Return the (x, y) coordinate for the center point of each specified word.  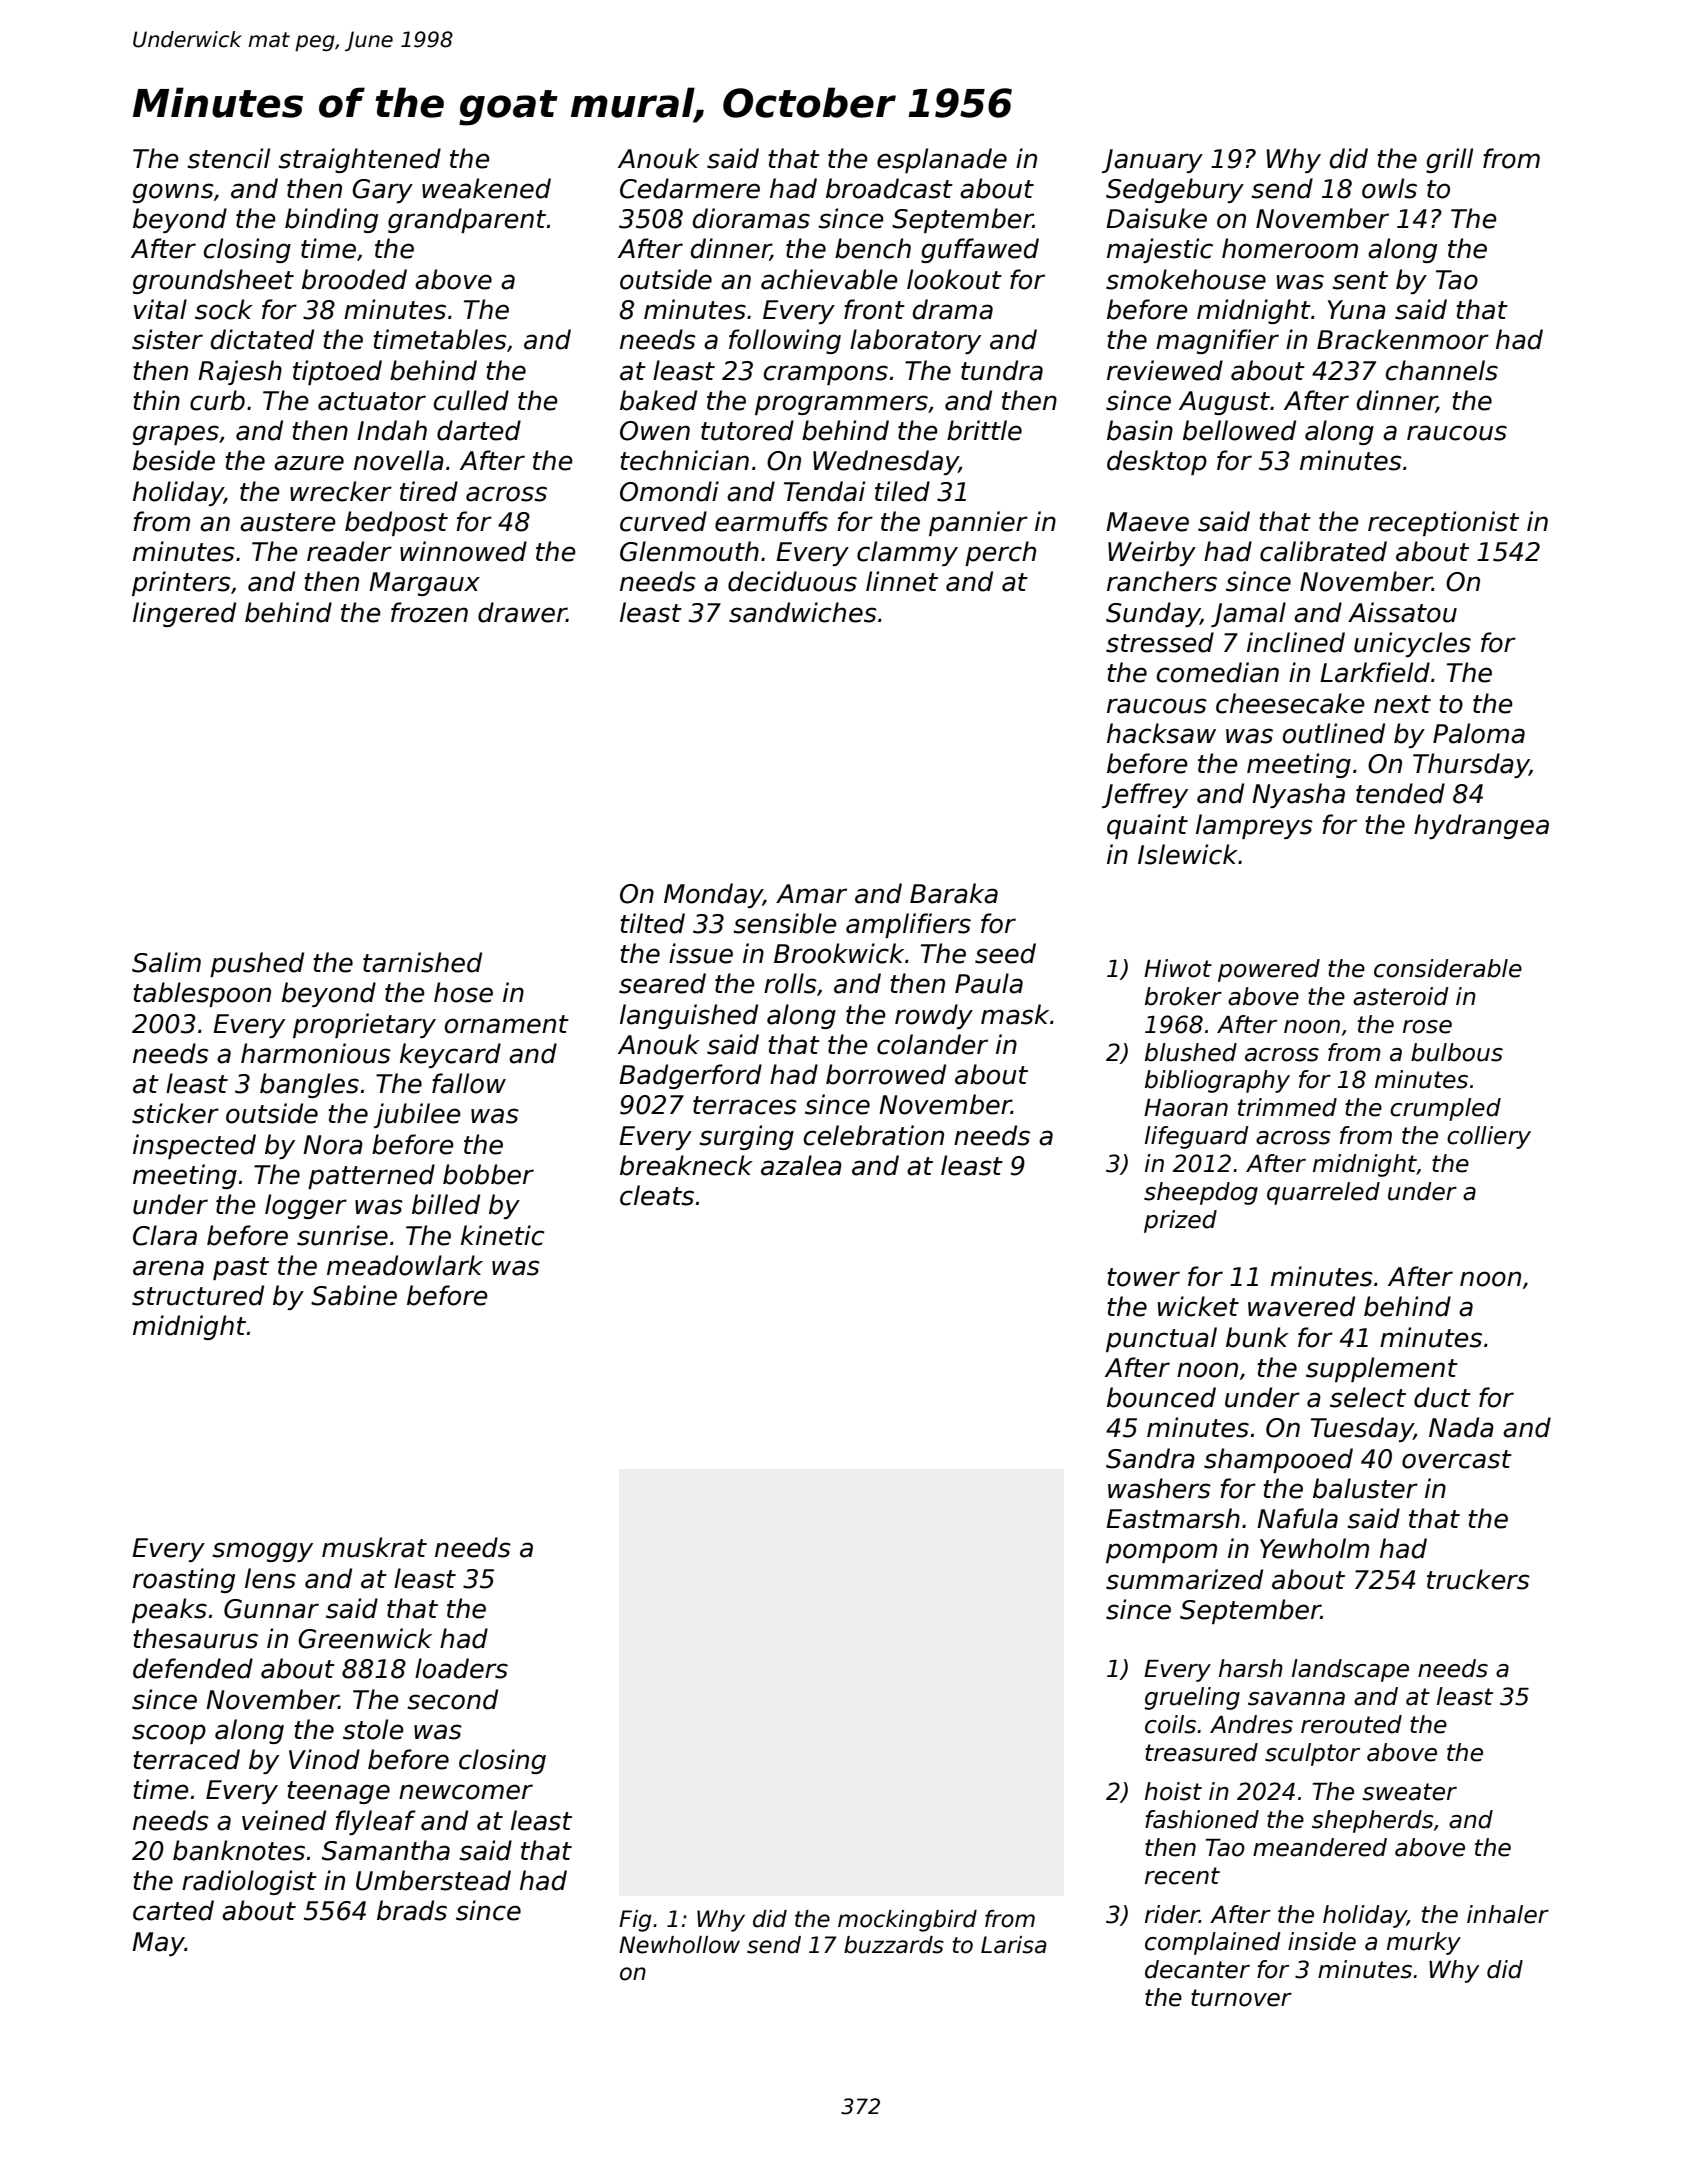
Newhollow (679, 1945)
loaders (461, 1668)
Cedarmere (690, 188)
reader (349, 551)
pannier (978, 523)
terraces (745, 1105)
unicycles (1412, 644)
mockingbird (907, 1921)
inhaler (1508, 1914)
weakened (486, 188)
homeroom (1290, 248)
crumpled (1445, 1109)
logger (306, 1206)
